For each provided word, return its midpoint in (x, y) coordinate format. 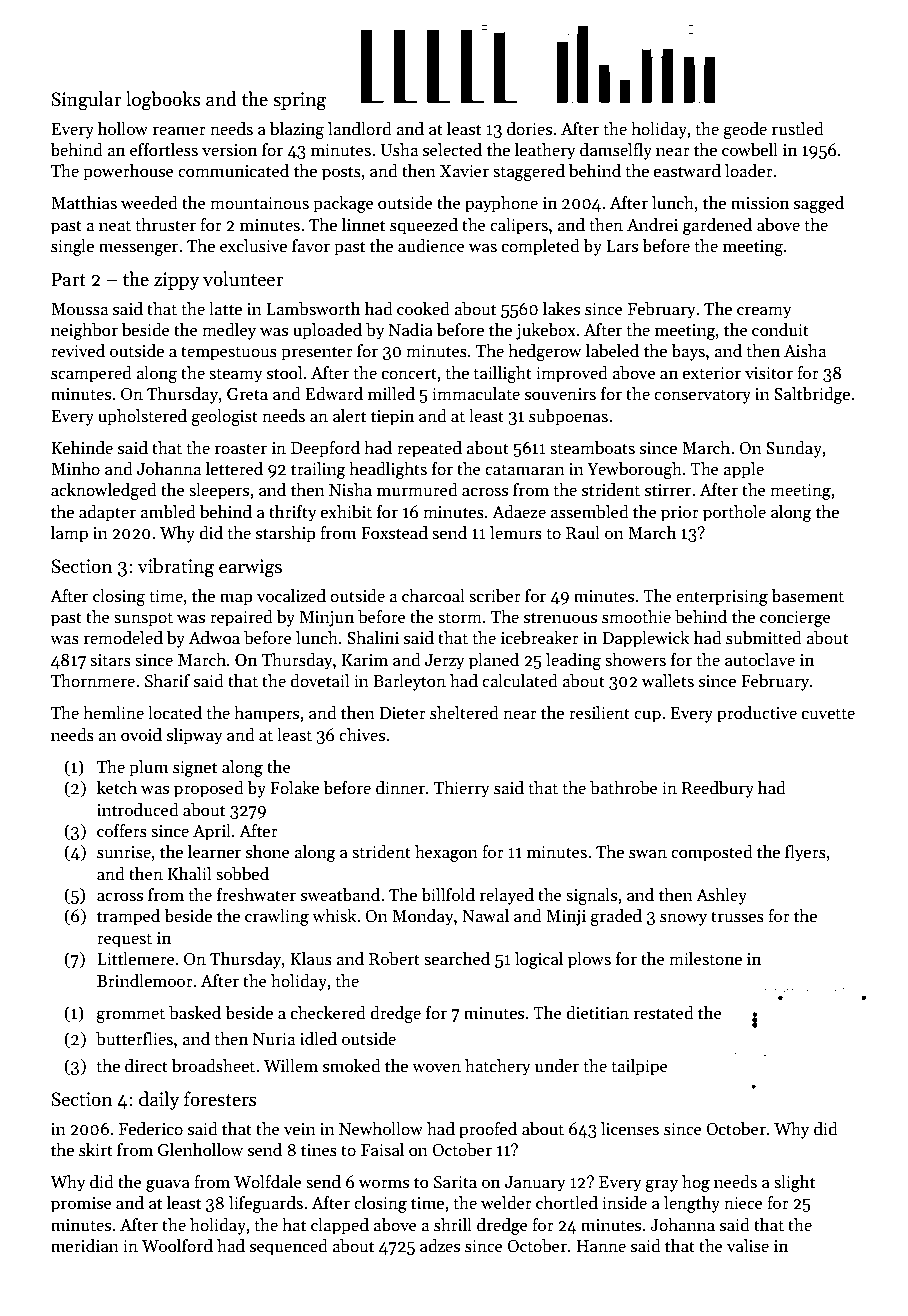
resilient (599, 713)
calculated (520, 681)
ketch (117, 788)
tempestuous (229, 353)
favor (311, 246)
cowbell (750, 150)
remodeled (123, 638)
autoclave (760, 660)
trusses (737, 917)
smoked (352, 1066)
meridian (85, 1246)
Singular (86, 101)
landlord (360, 129)
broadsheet (213, 1066)
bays (688, 352)
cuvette (828, 714)
